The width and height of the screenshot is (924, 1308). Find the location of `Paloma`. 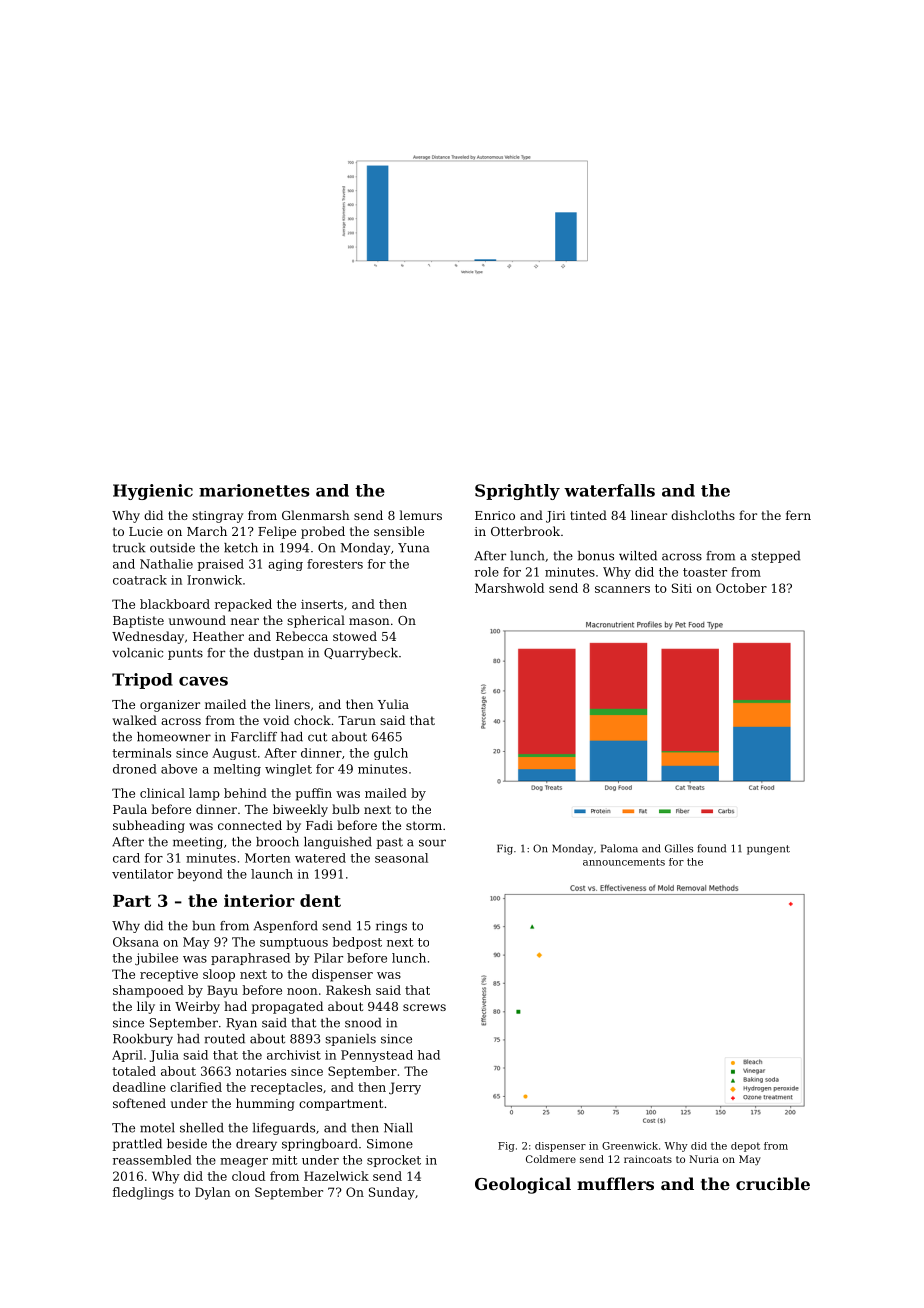

Paloma is located at coordinates (619, 848).
